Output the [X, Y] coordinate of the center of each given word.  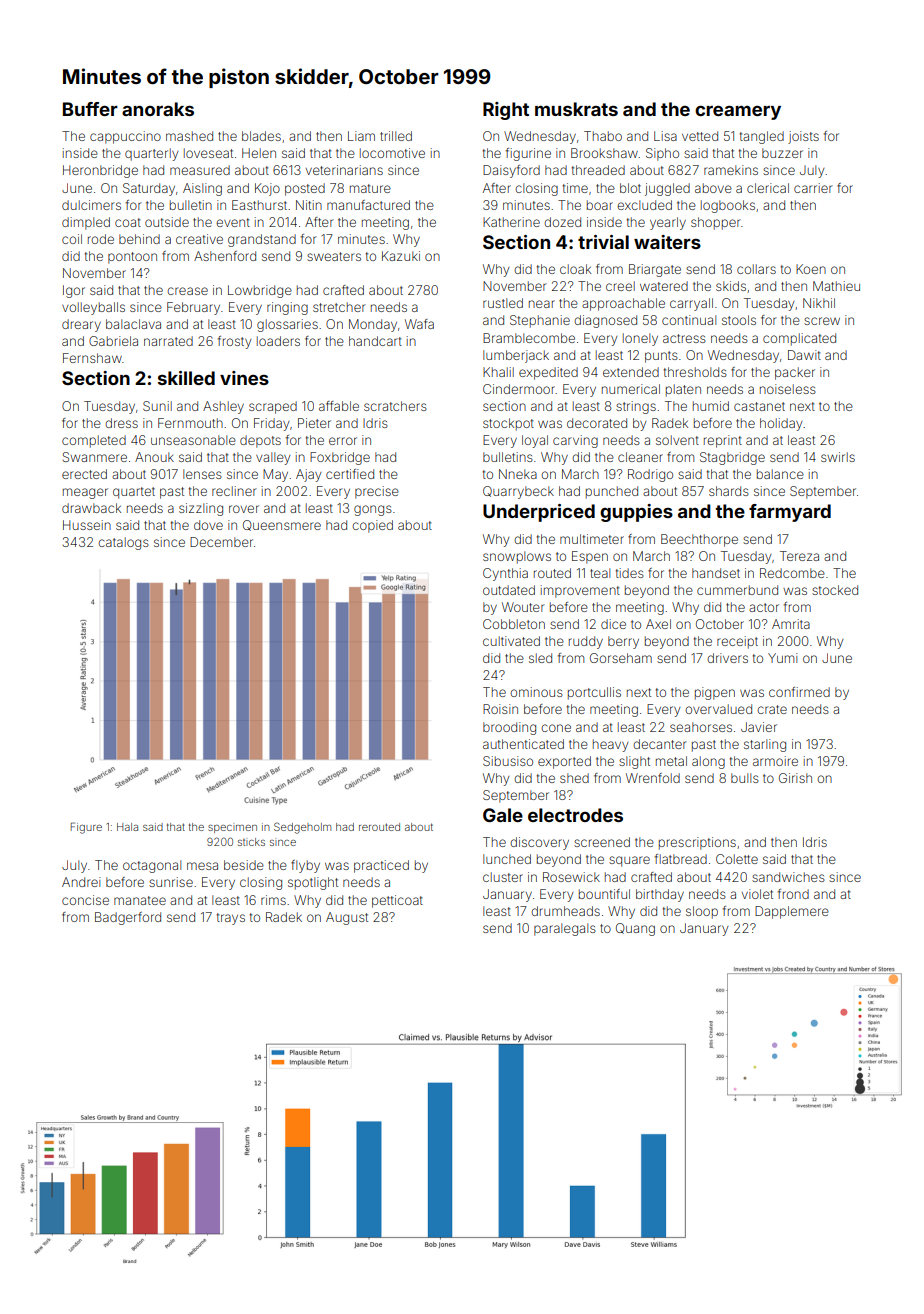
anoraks [158, 109]
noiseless [788, 389]
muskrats [576, 109]
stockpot [508, 424]
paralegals [565, 929]
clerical [768, 188]
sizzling [201, 509]
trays [231, 919]
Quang [635, 929]
